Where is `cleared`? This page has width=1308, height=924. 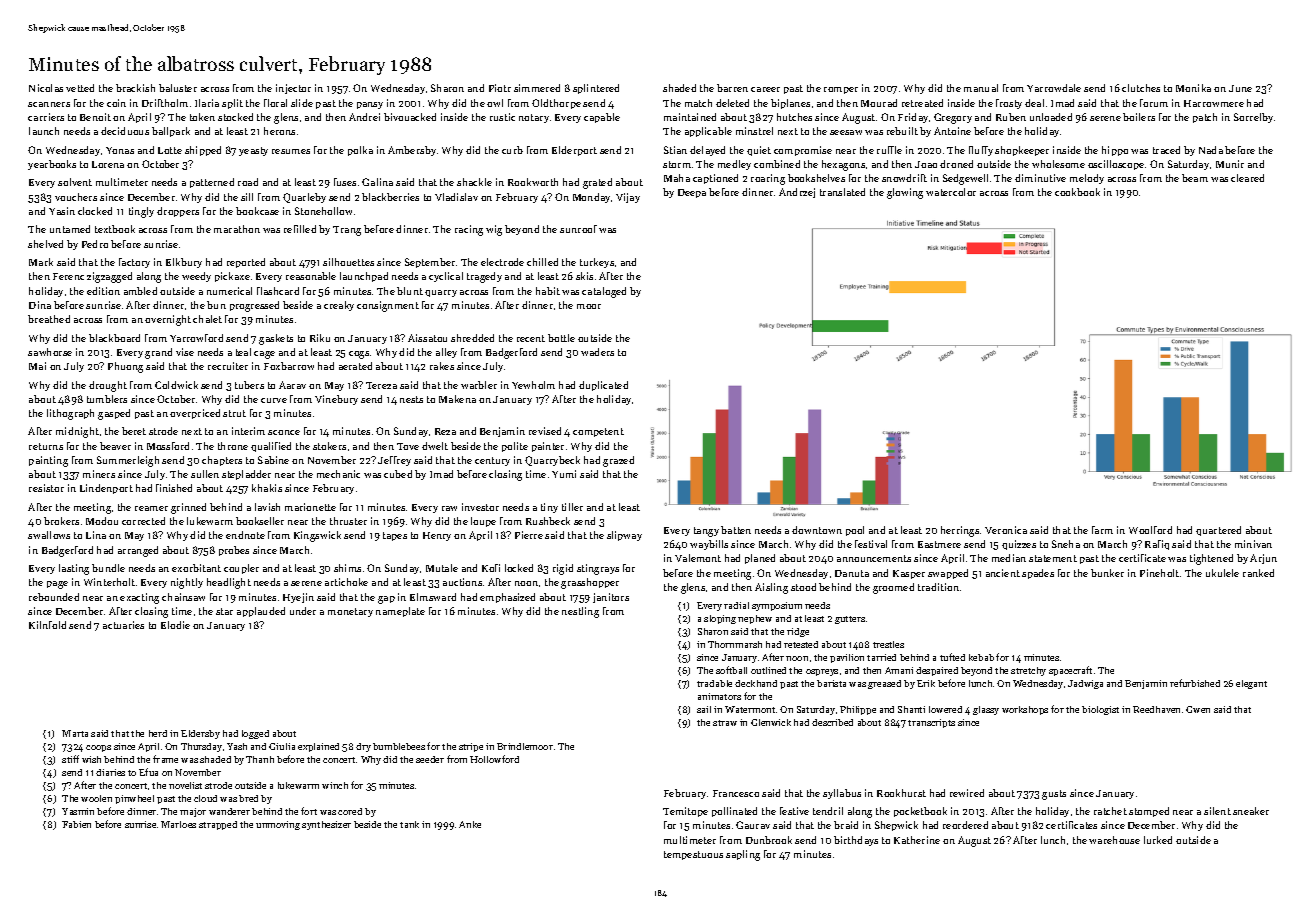
cleared is located at coordinates (1247, 178).
